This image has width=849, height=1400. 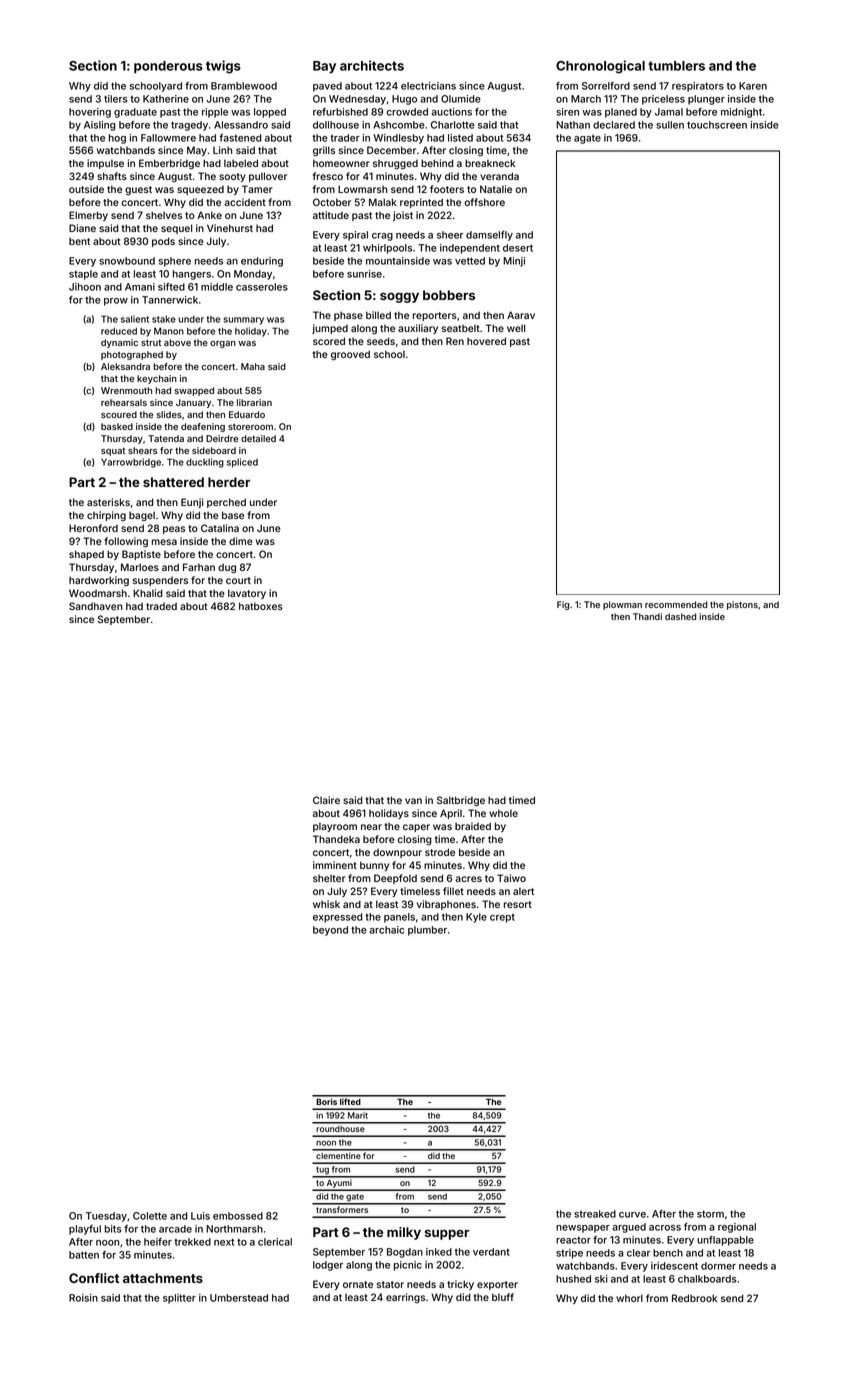 I want to click on beyond, so click(x=330, y=931).
